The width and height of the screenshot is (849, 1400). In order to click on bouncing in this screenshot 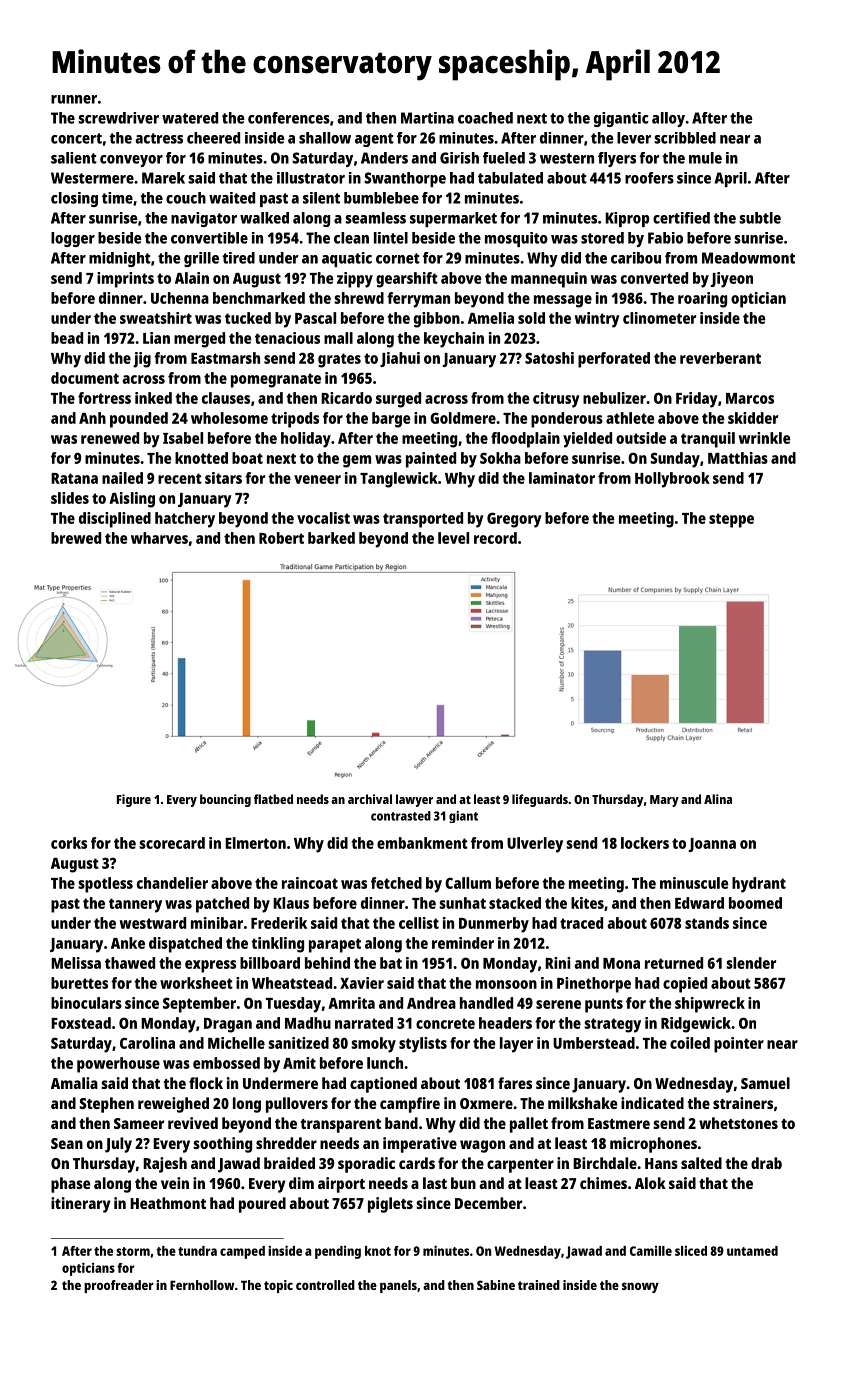, I will do `click(225, 800)`.
